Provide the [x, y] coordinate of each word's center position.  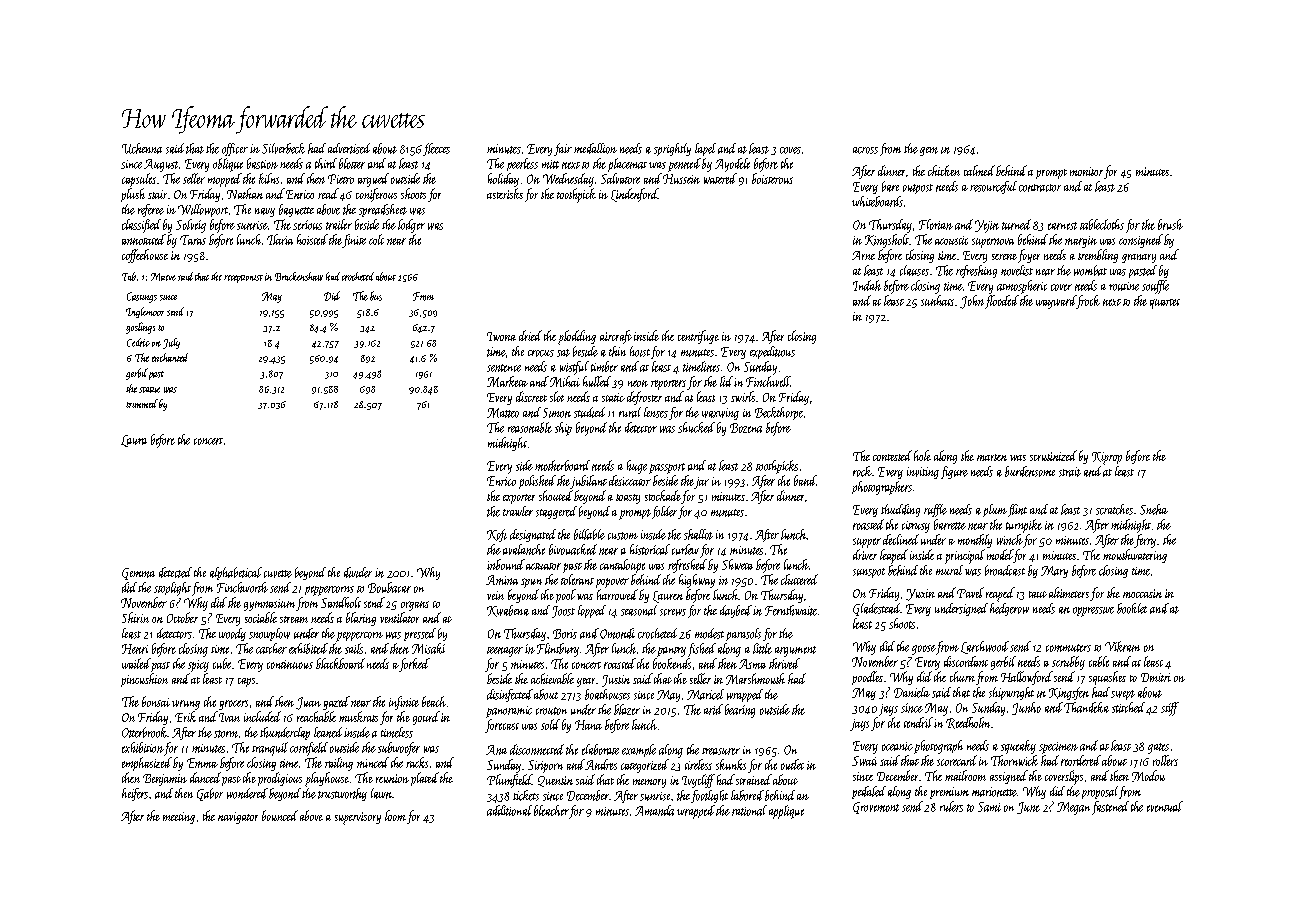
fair [563, 149]
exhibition [143, 747]
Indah [867, 285]
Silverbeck [283, 148]
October [182, 617]
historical [650, 549]
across [865, 150]
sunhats [937, 300]
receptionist [243, 279]
